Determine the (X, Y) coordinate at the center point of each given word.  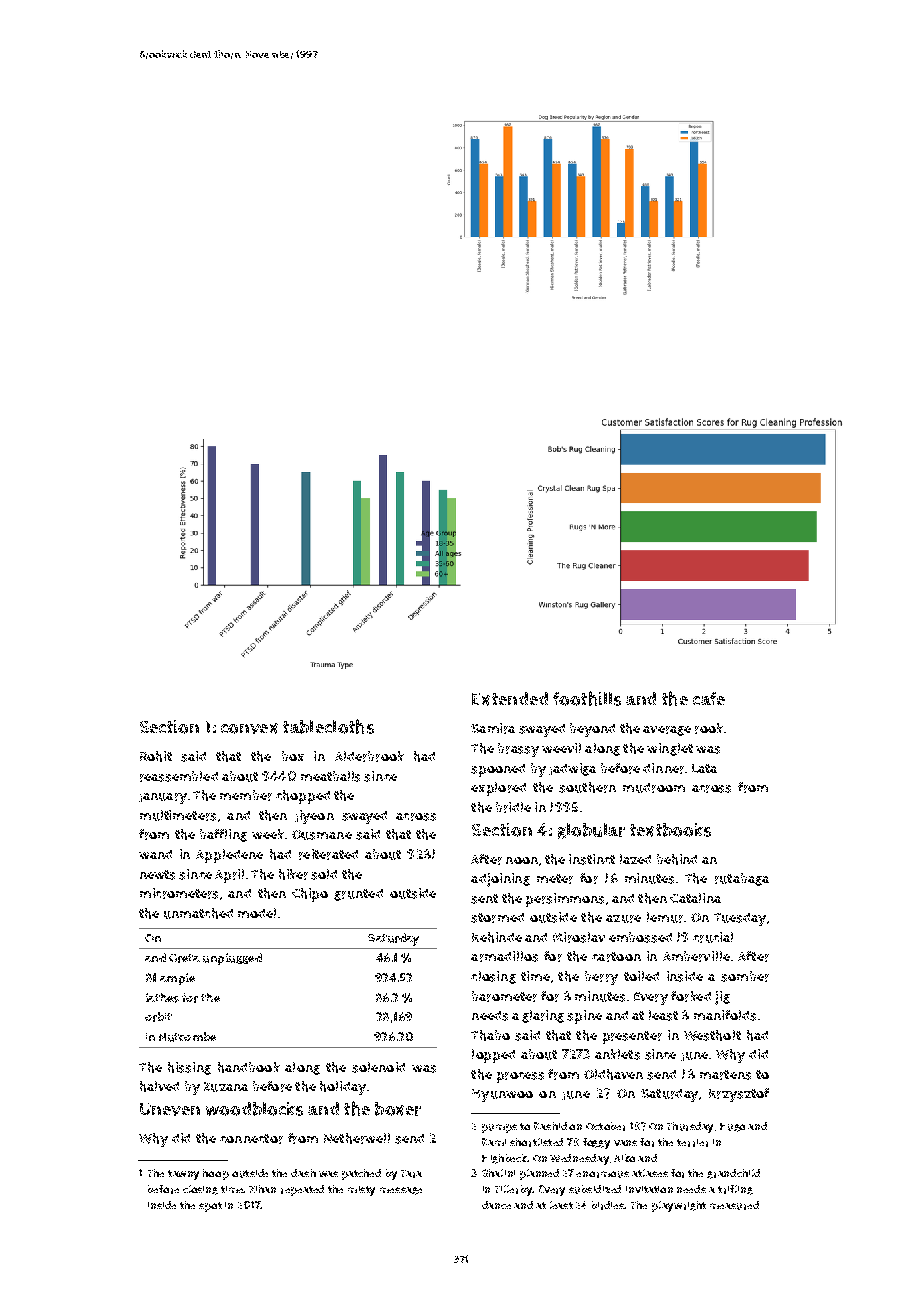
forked (691, 996)
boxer (398, 1109)
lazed (635, 859)
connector (251, 1139)
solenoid (378, 1067)
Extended (510, 699)
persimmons (565, 900)
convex (249, 728)
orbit (158, 1017)
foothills (587, 698)
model (257, 913)
